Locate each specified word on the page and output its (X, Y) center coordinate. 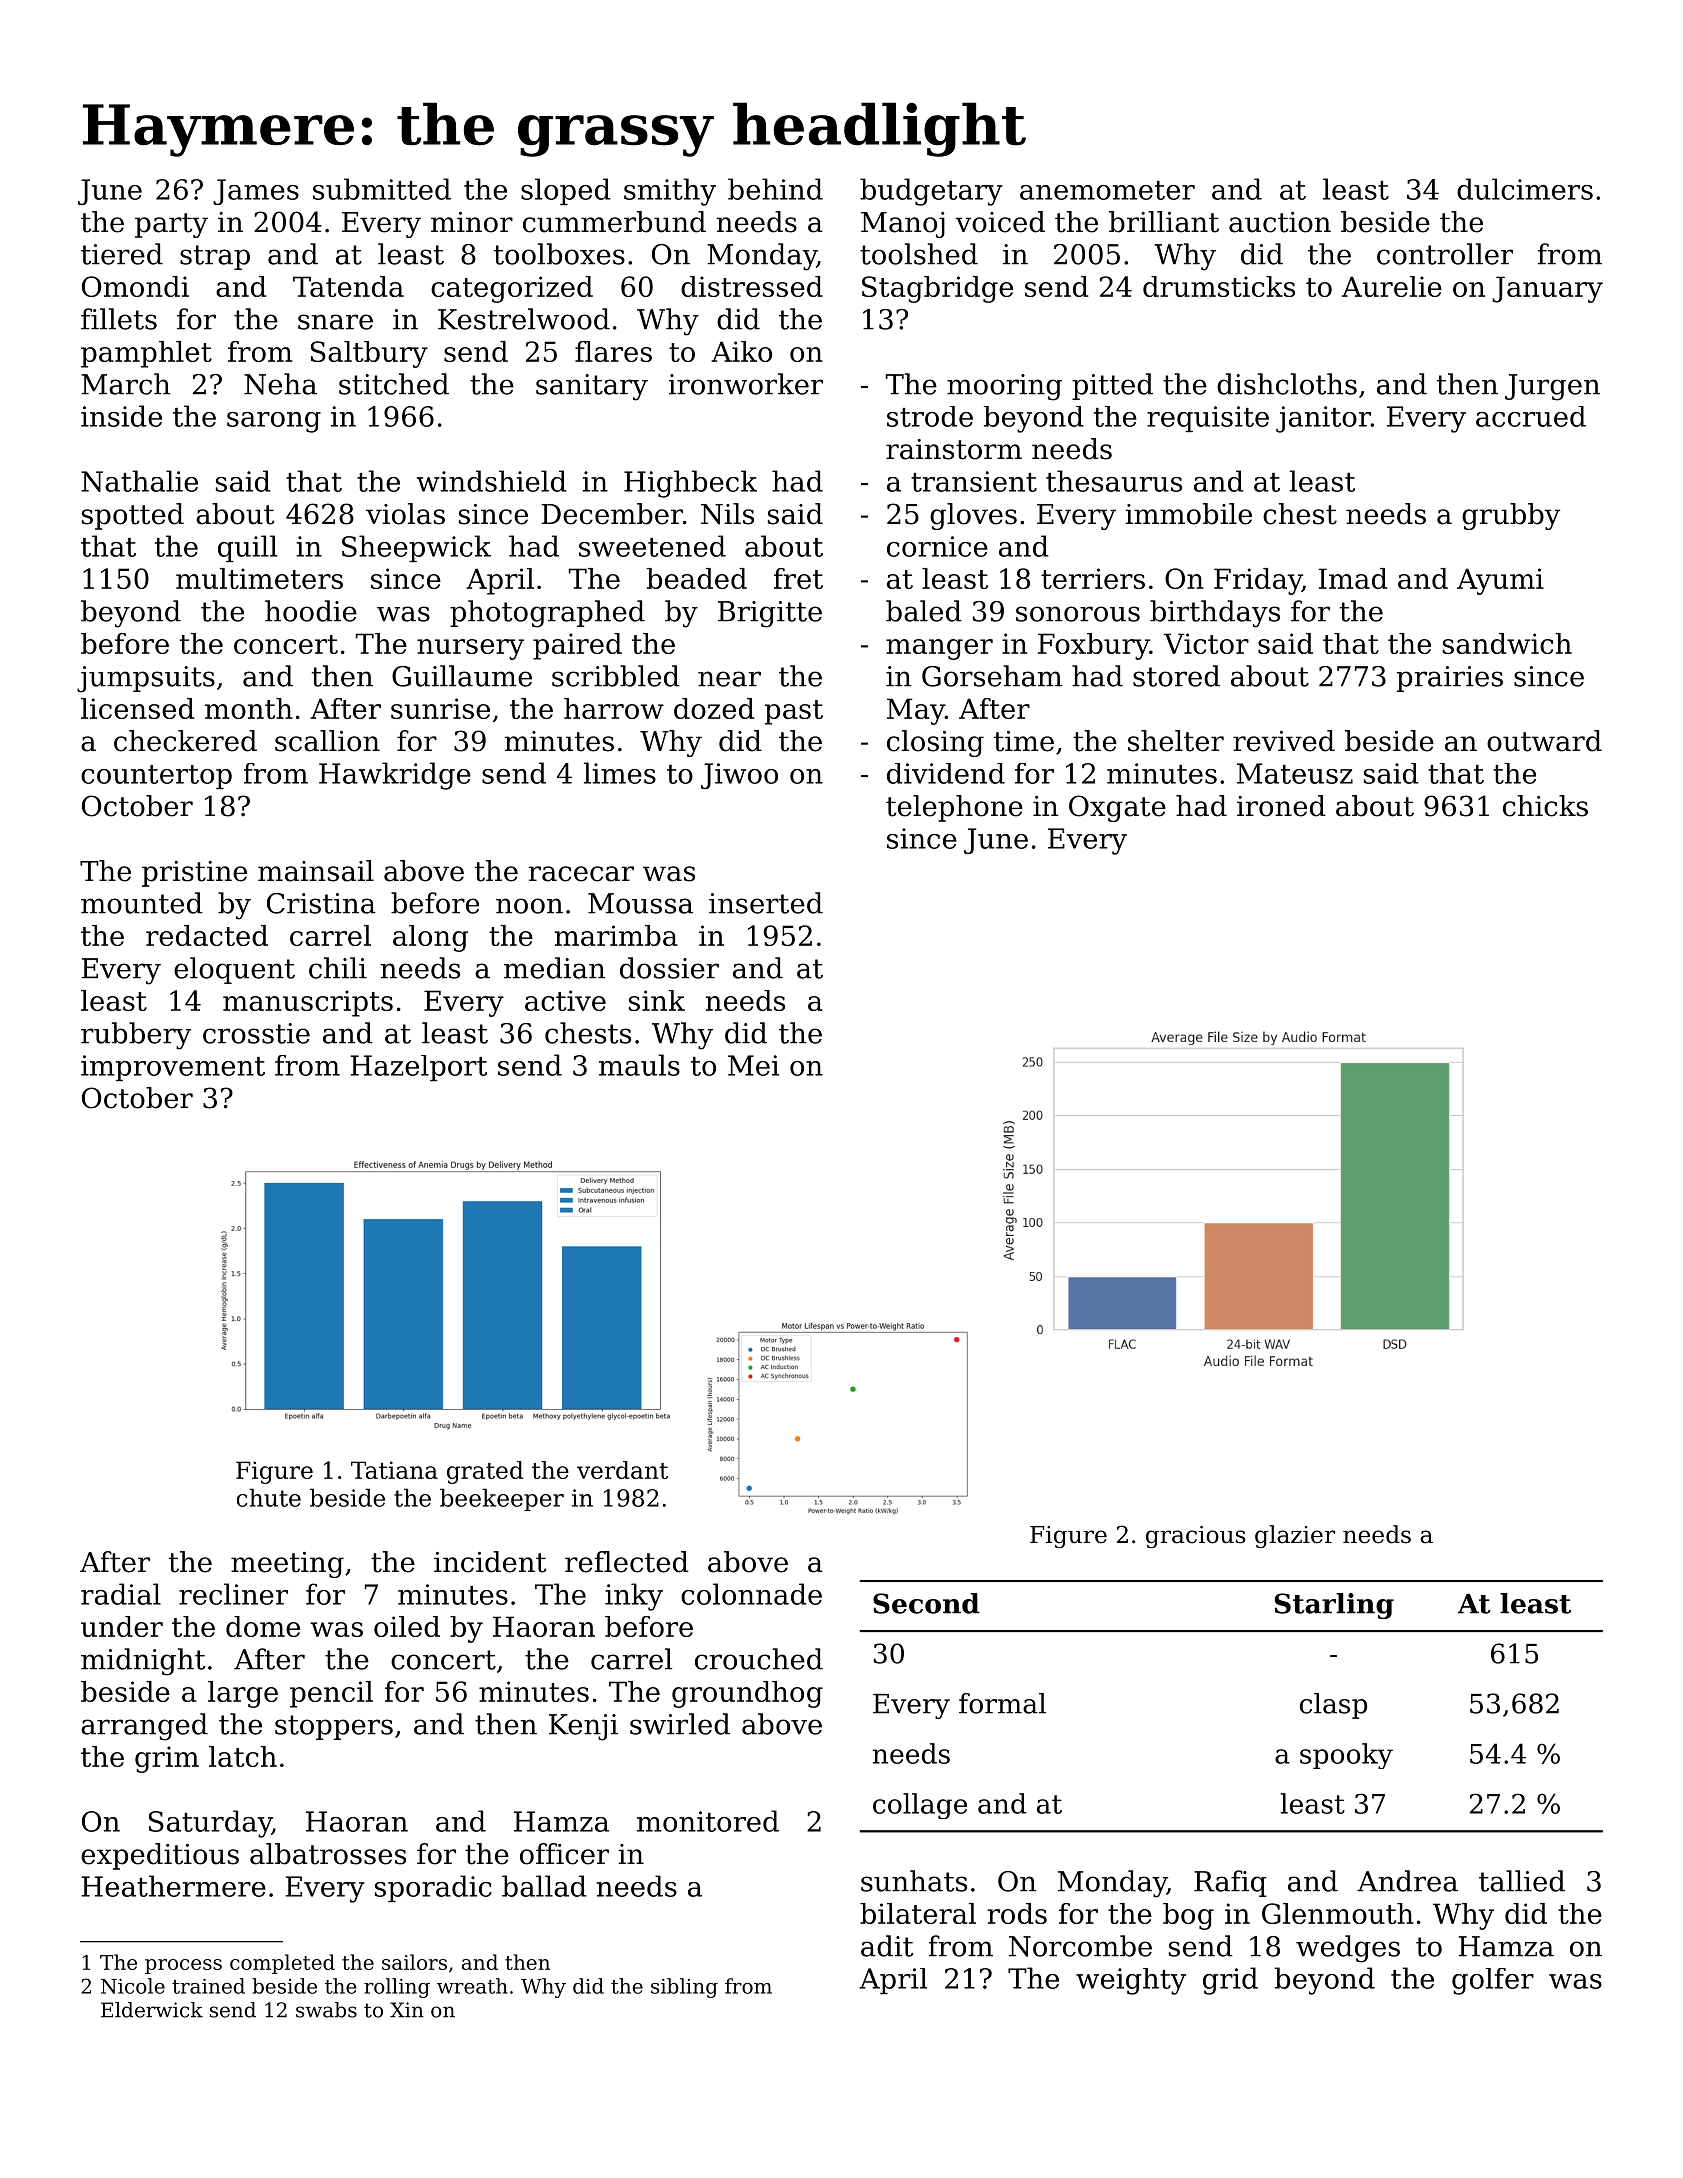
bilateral (918, 1913)
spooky (1346, 1756)
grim (167, 1759)
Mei (753, 1065)
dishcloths (1287, 384)
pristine (194, 874)
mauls (639, 1065)
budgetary (931, 192)
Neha (280, 384)
